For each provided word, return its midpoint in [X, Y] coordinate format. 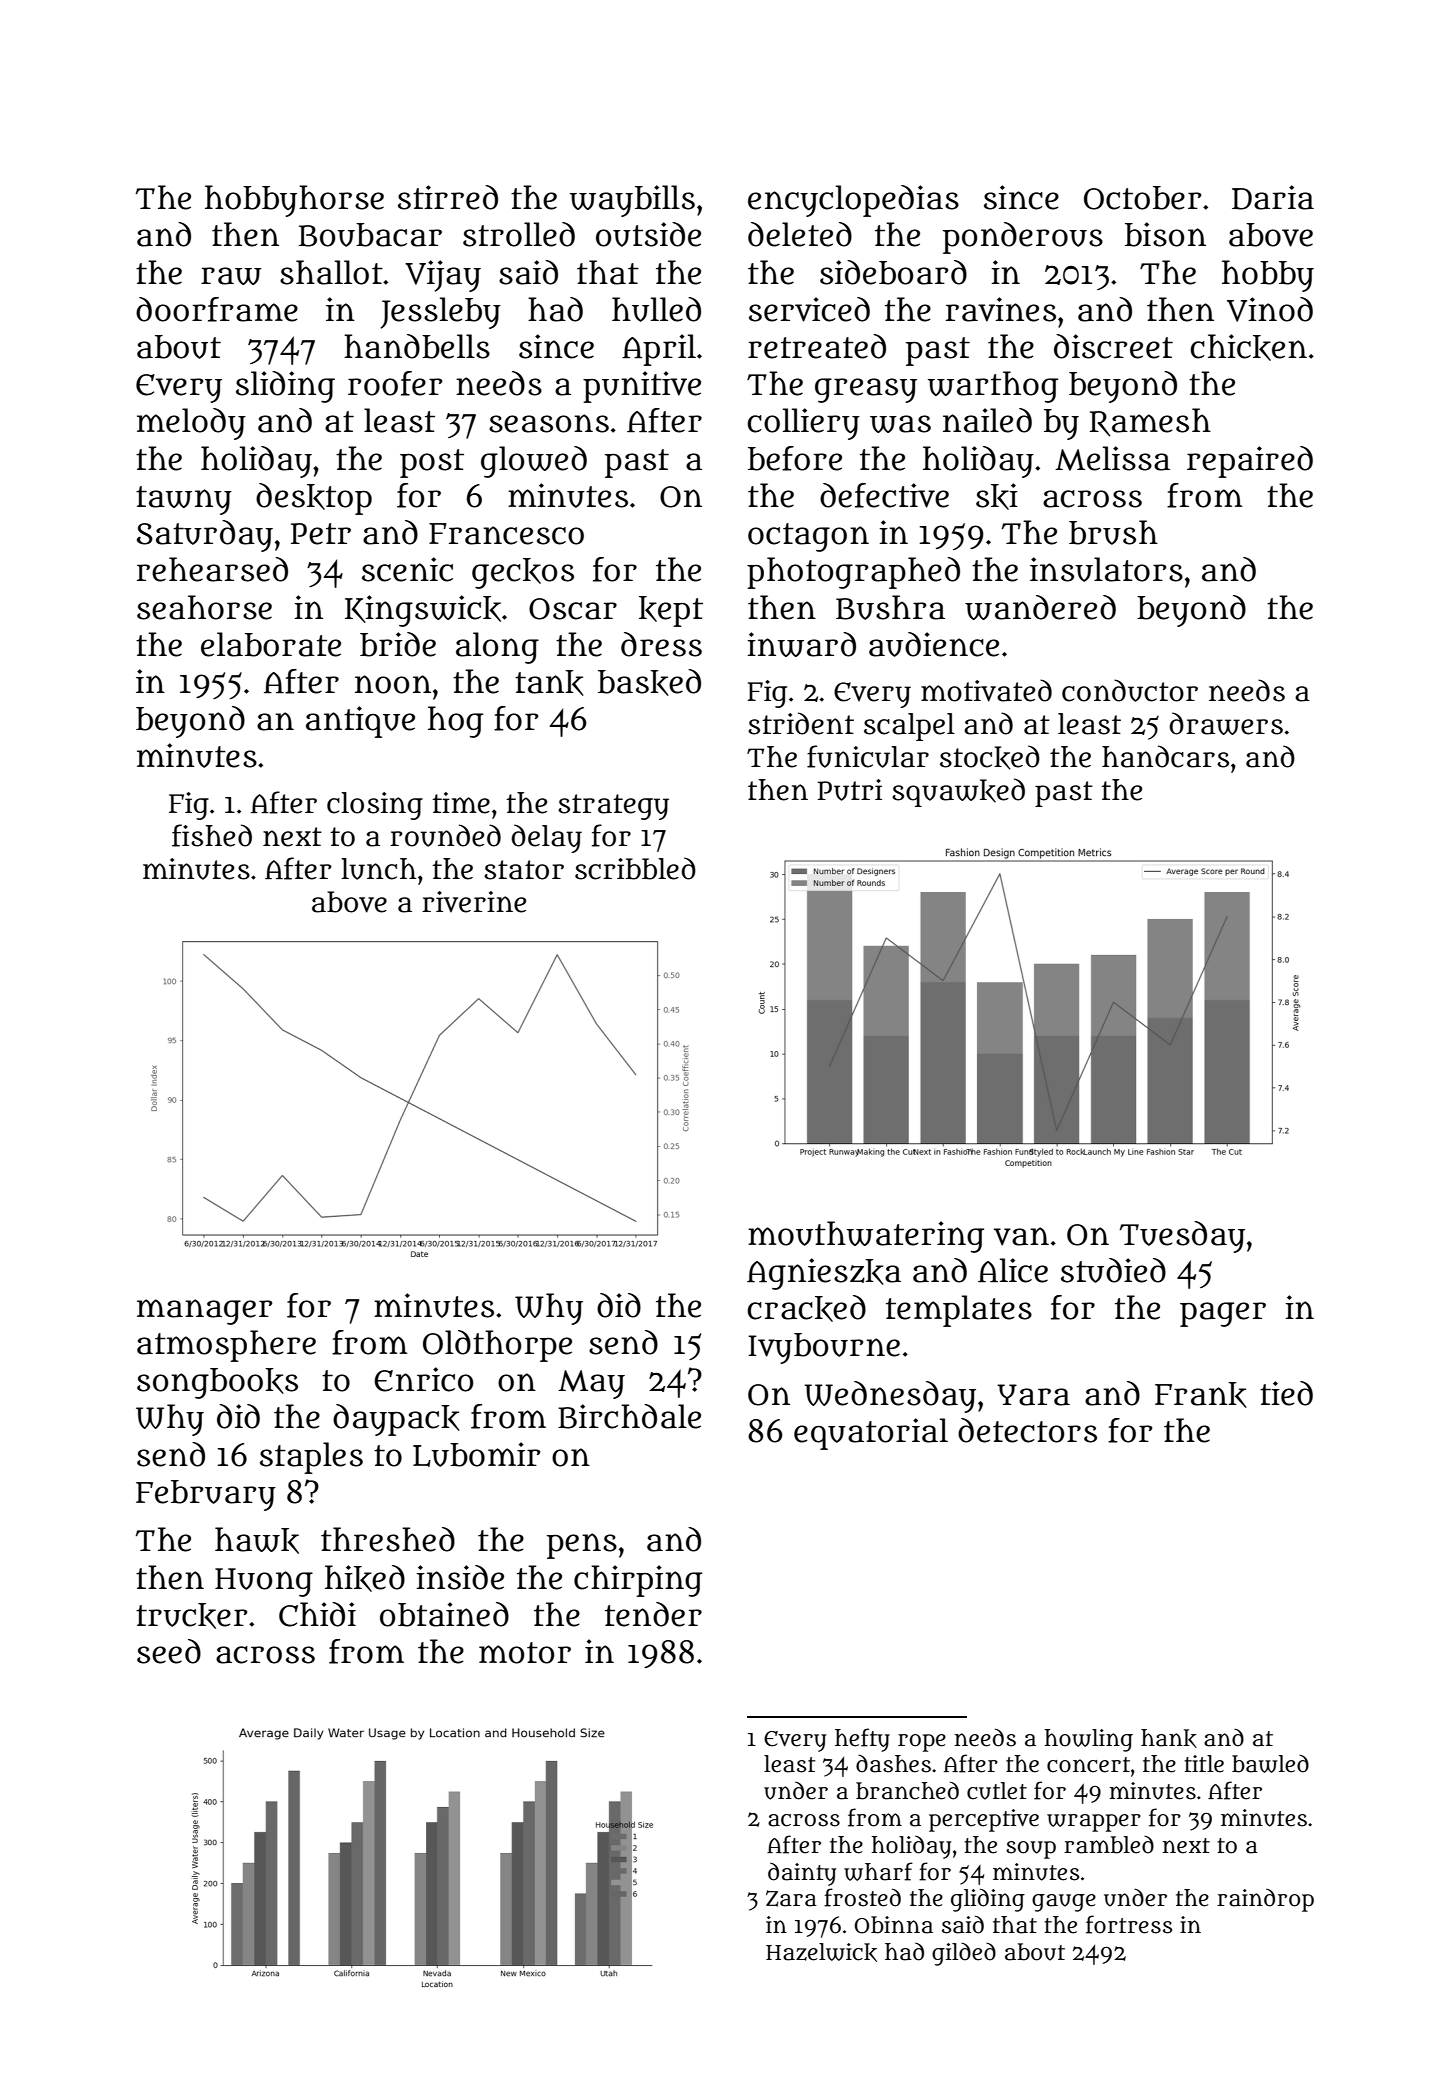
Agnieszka [824, 1274]
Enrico [423, 1379]
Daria [1273, 197]
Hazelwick [821, 1952]
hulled [656, 309]
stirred [448, 197]
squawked [958, 792]
